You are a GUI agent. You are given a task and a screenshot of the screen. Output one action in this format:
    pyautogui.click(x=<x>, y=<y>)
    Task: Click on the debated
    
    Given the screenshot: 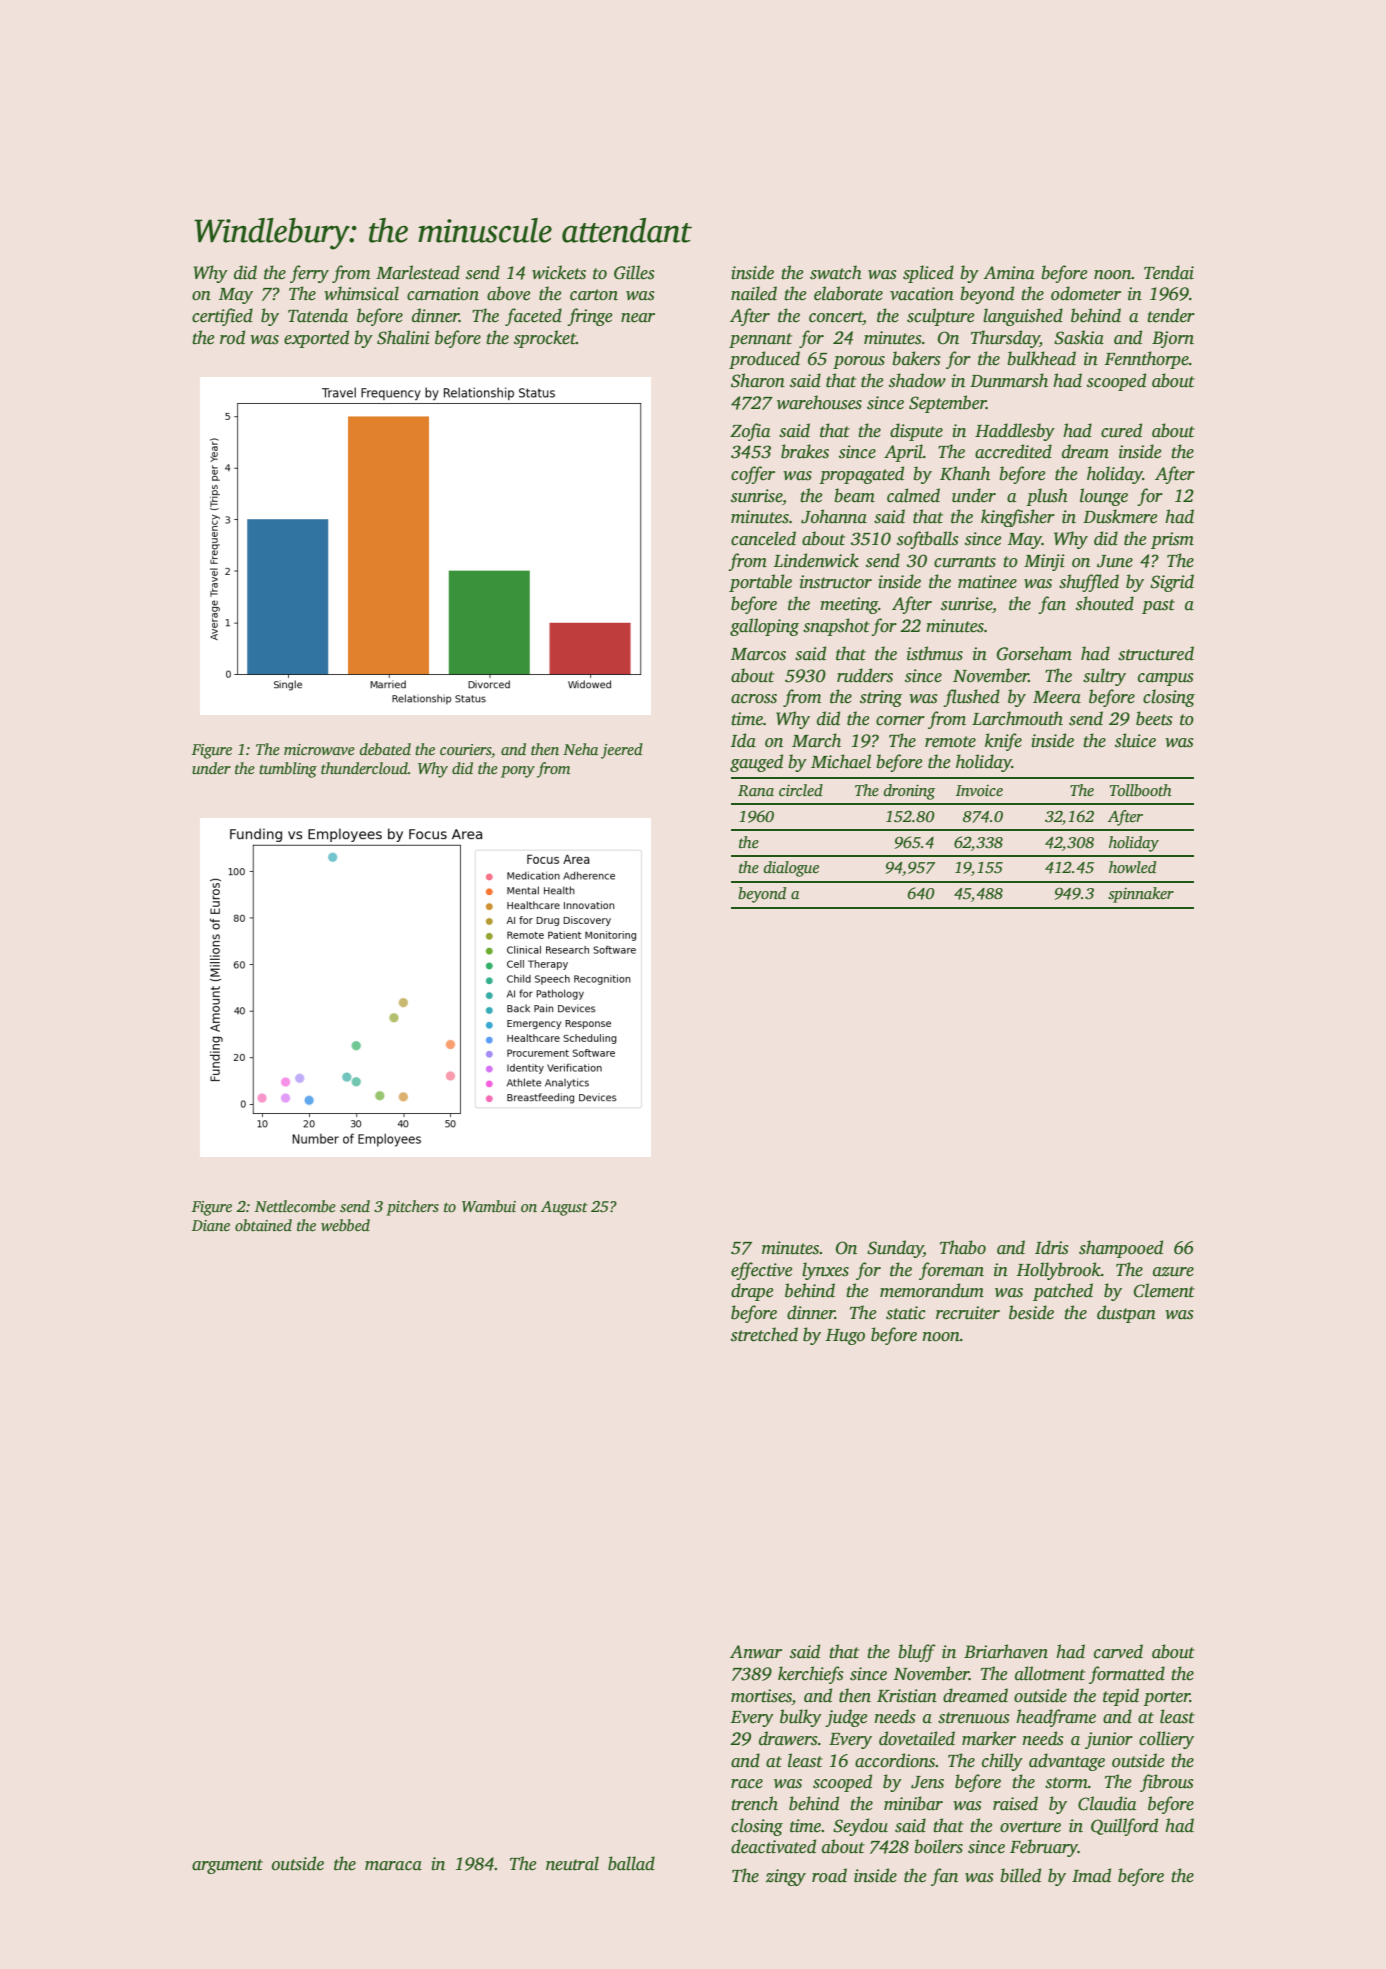 What is the action you would take?
    pyautogui.click(x=385, y=749)
